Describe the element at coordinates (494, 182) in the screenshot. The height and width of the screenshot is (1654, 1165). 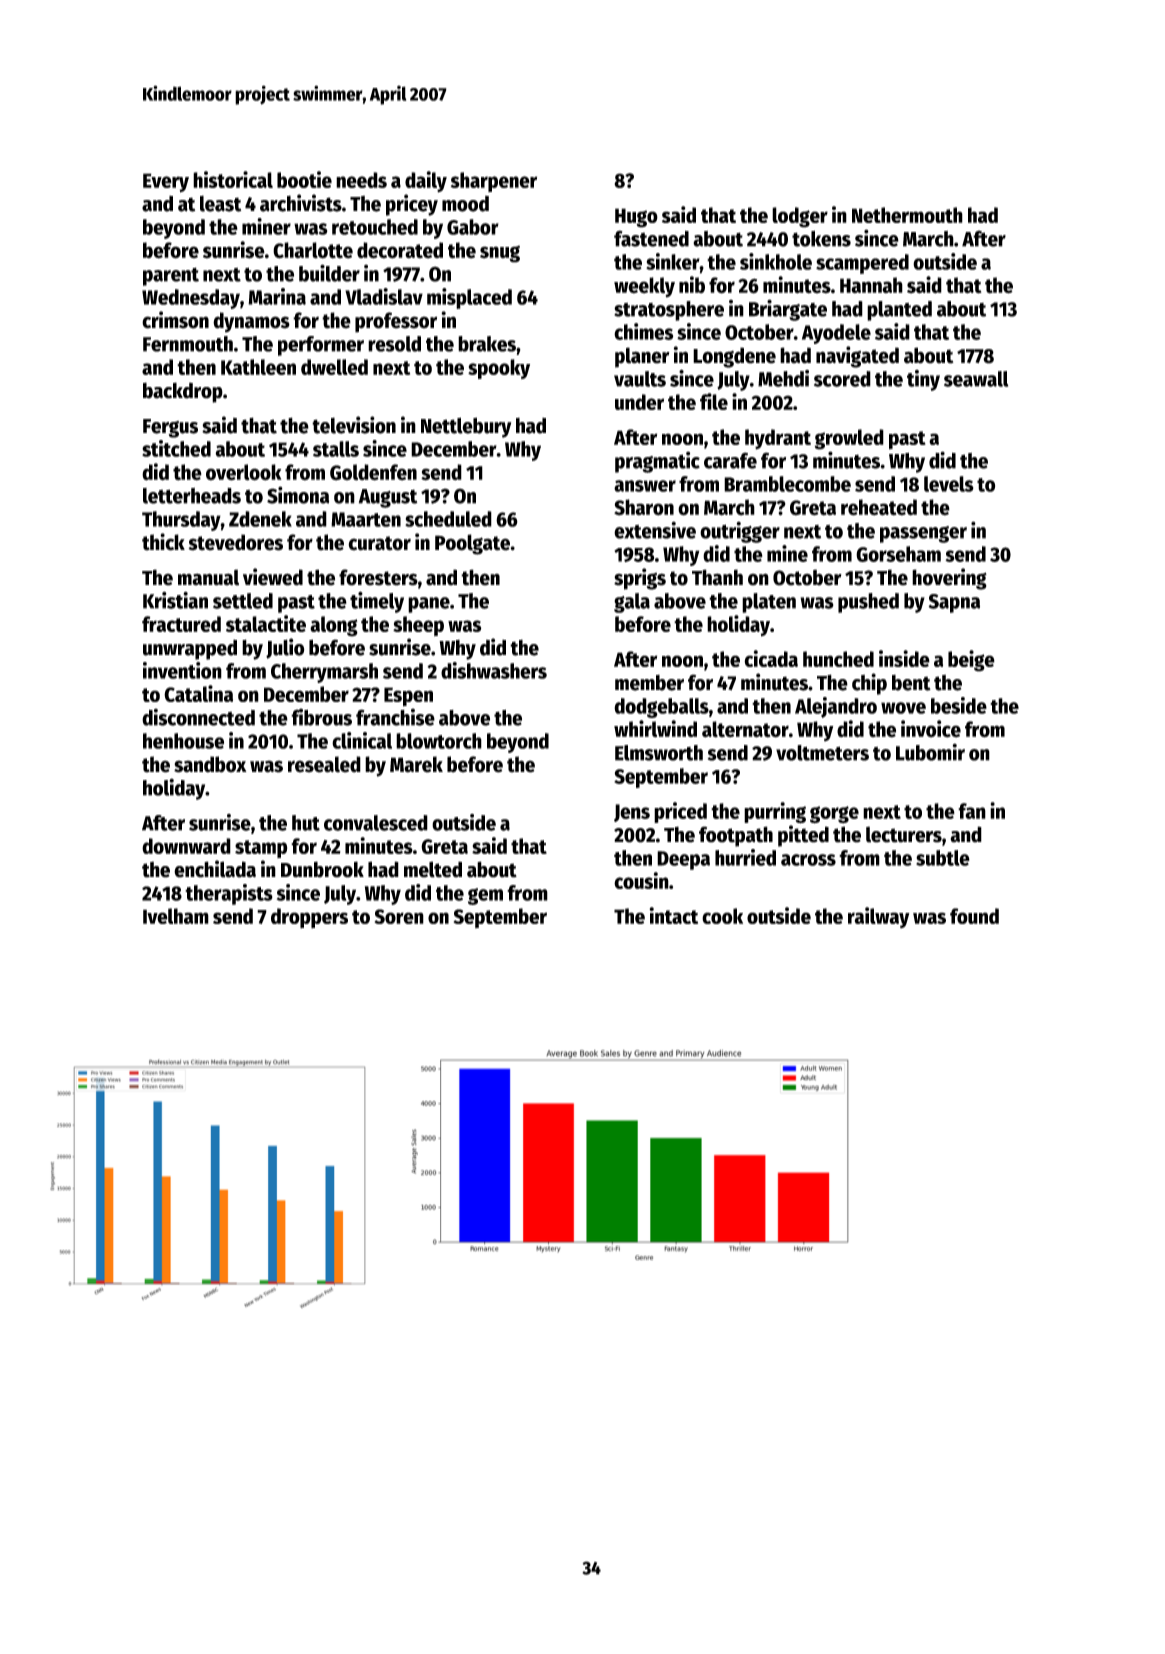
I see `sharpener` at that location.
